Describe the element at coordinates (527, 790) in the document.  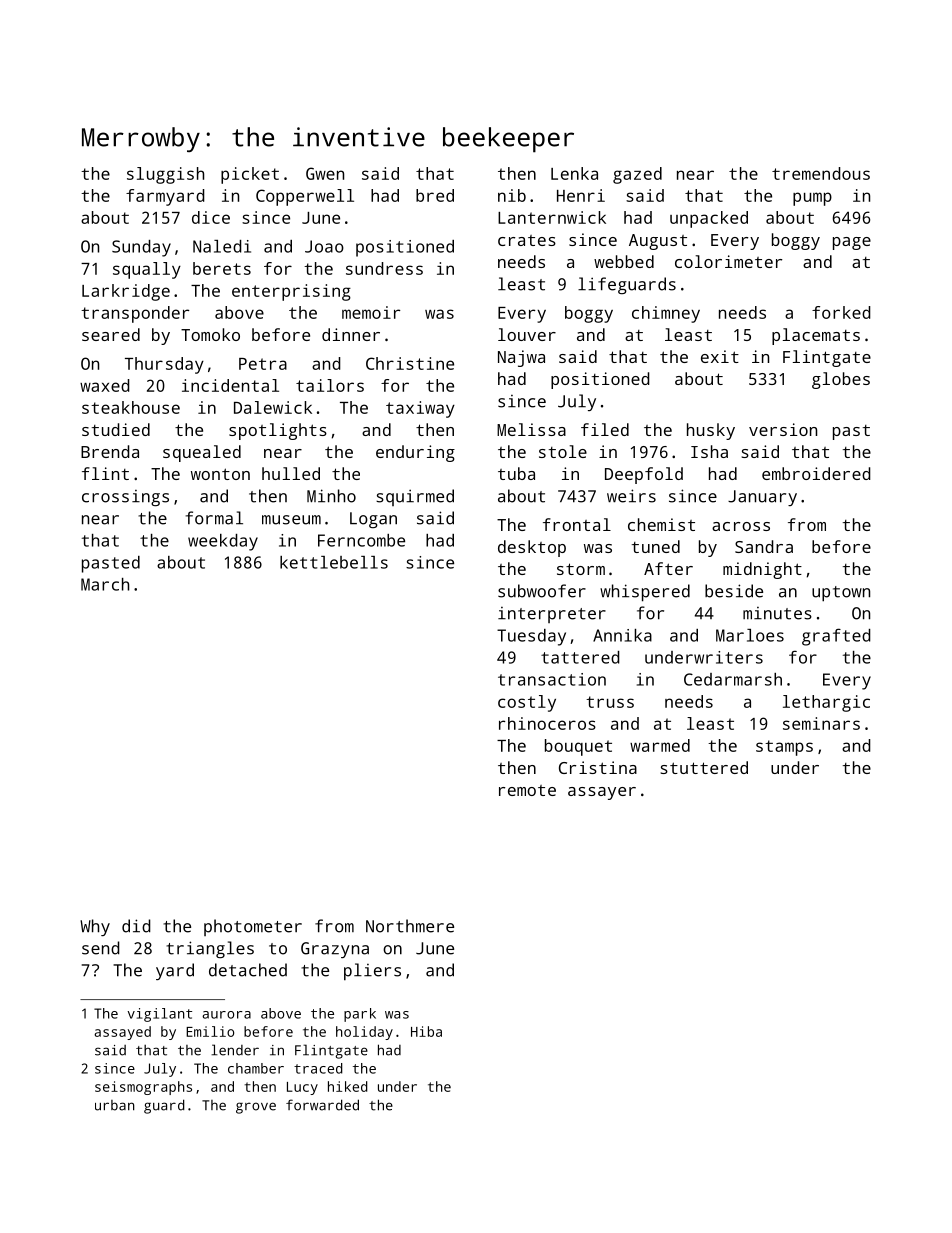
I see `remote` at that location.
